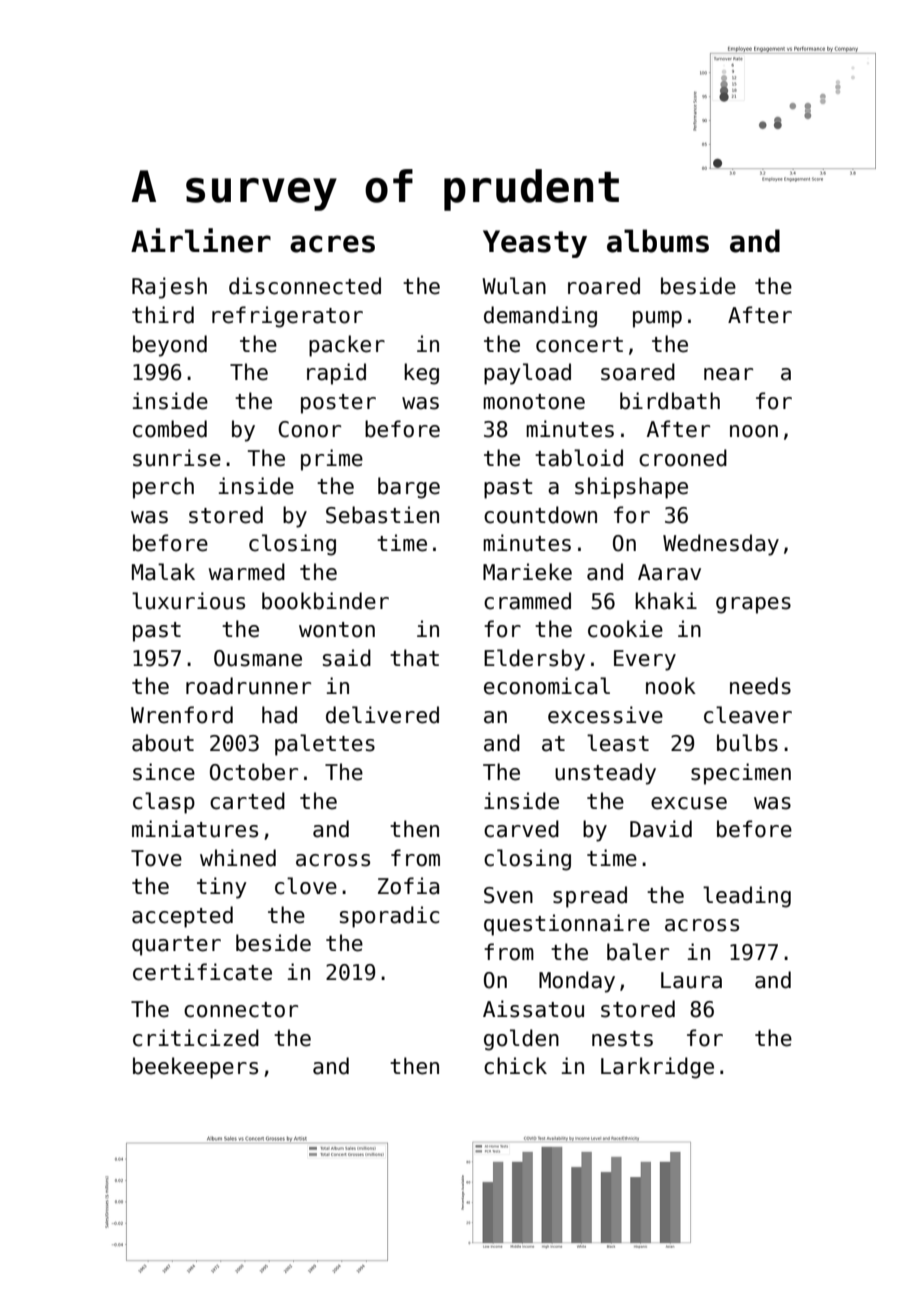 This screenshot has height=1311, width=924. I want to click on demanding, so click(540, 317).
